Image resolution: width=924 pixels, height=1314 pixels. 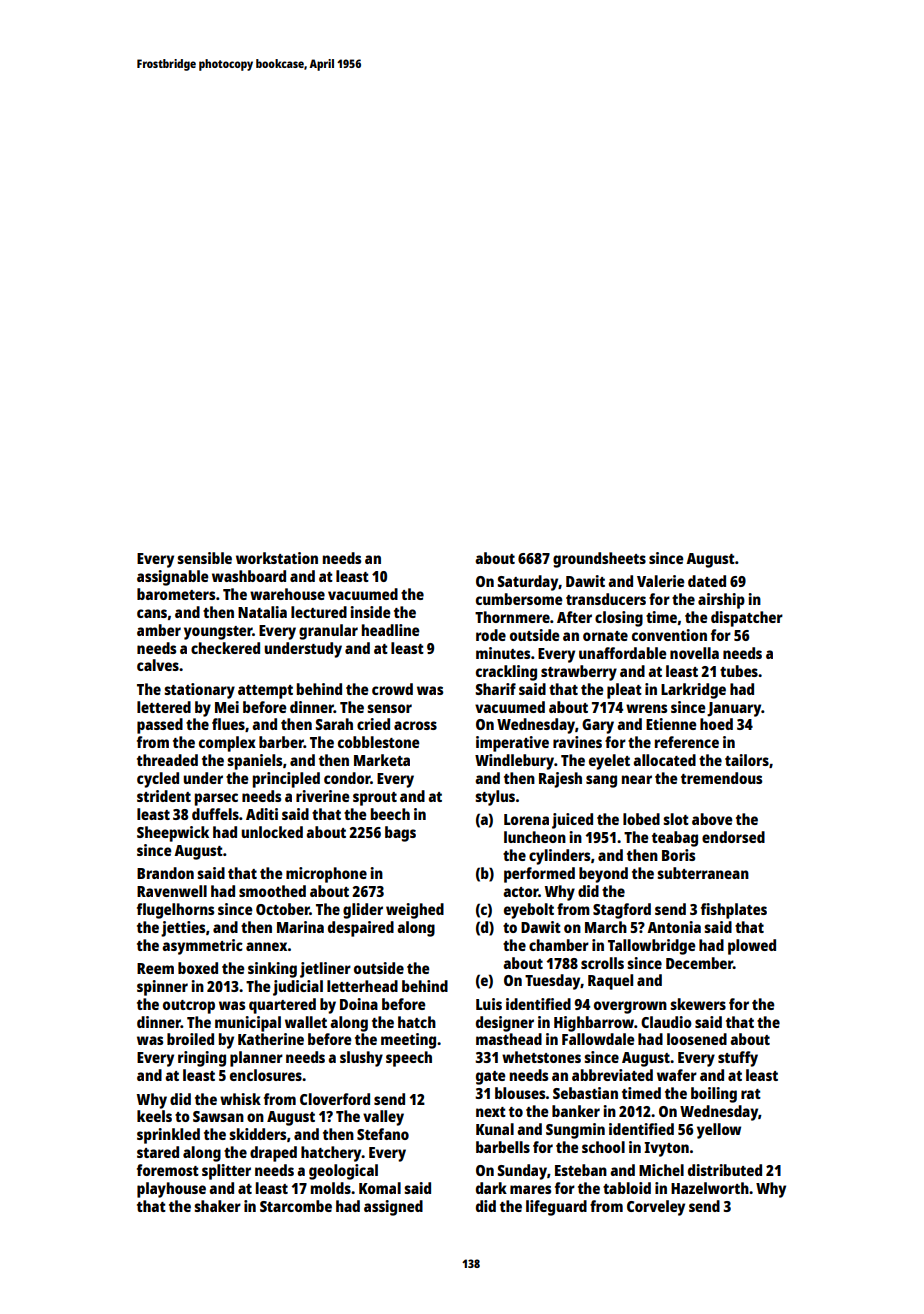 I want to click on Etienne, so click(x=671, y=724).
